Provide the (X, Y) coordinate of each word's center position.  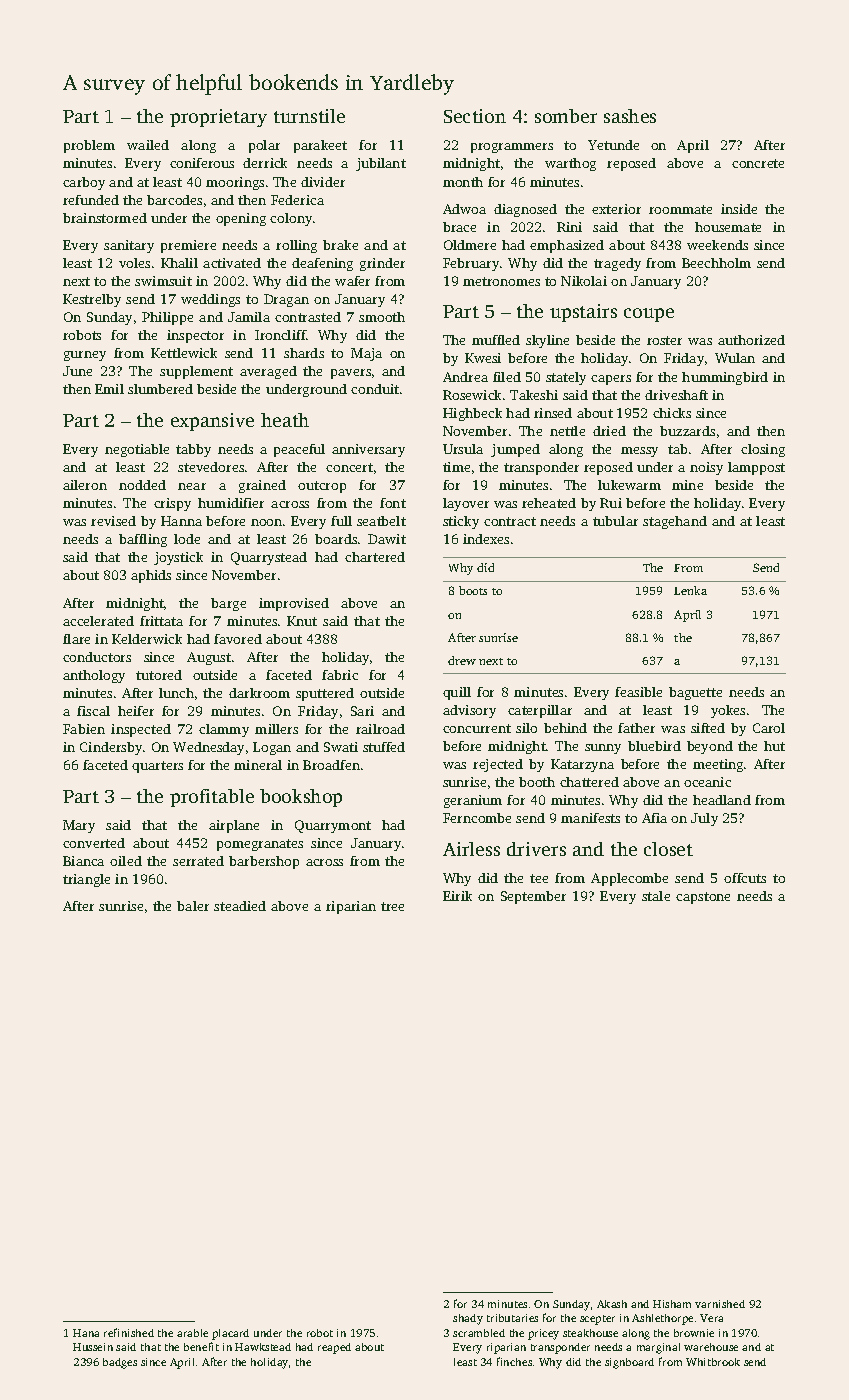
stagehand (675, 522)
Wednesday (208, 748)
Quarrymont (333, 826)
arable (192, 1333)
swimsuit (163, 281)
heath (285, 420)
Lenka (690, 590)
